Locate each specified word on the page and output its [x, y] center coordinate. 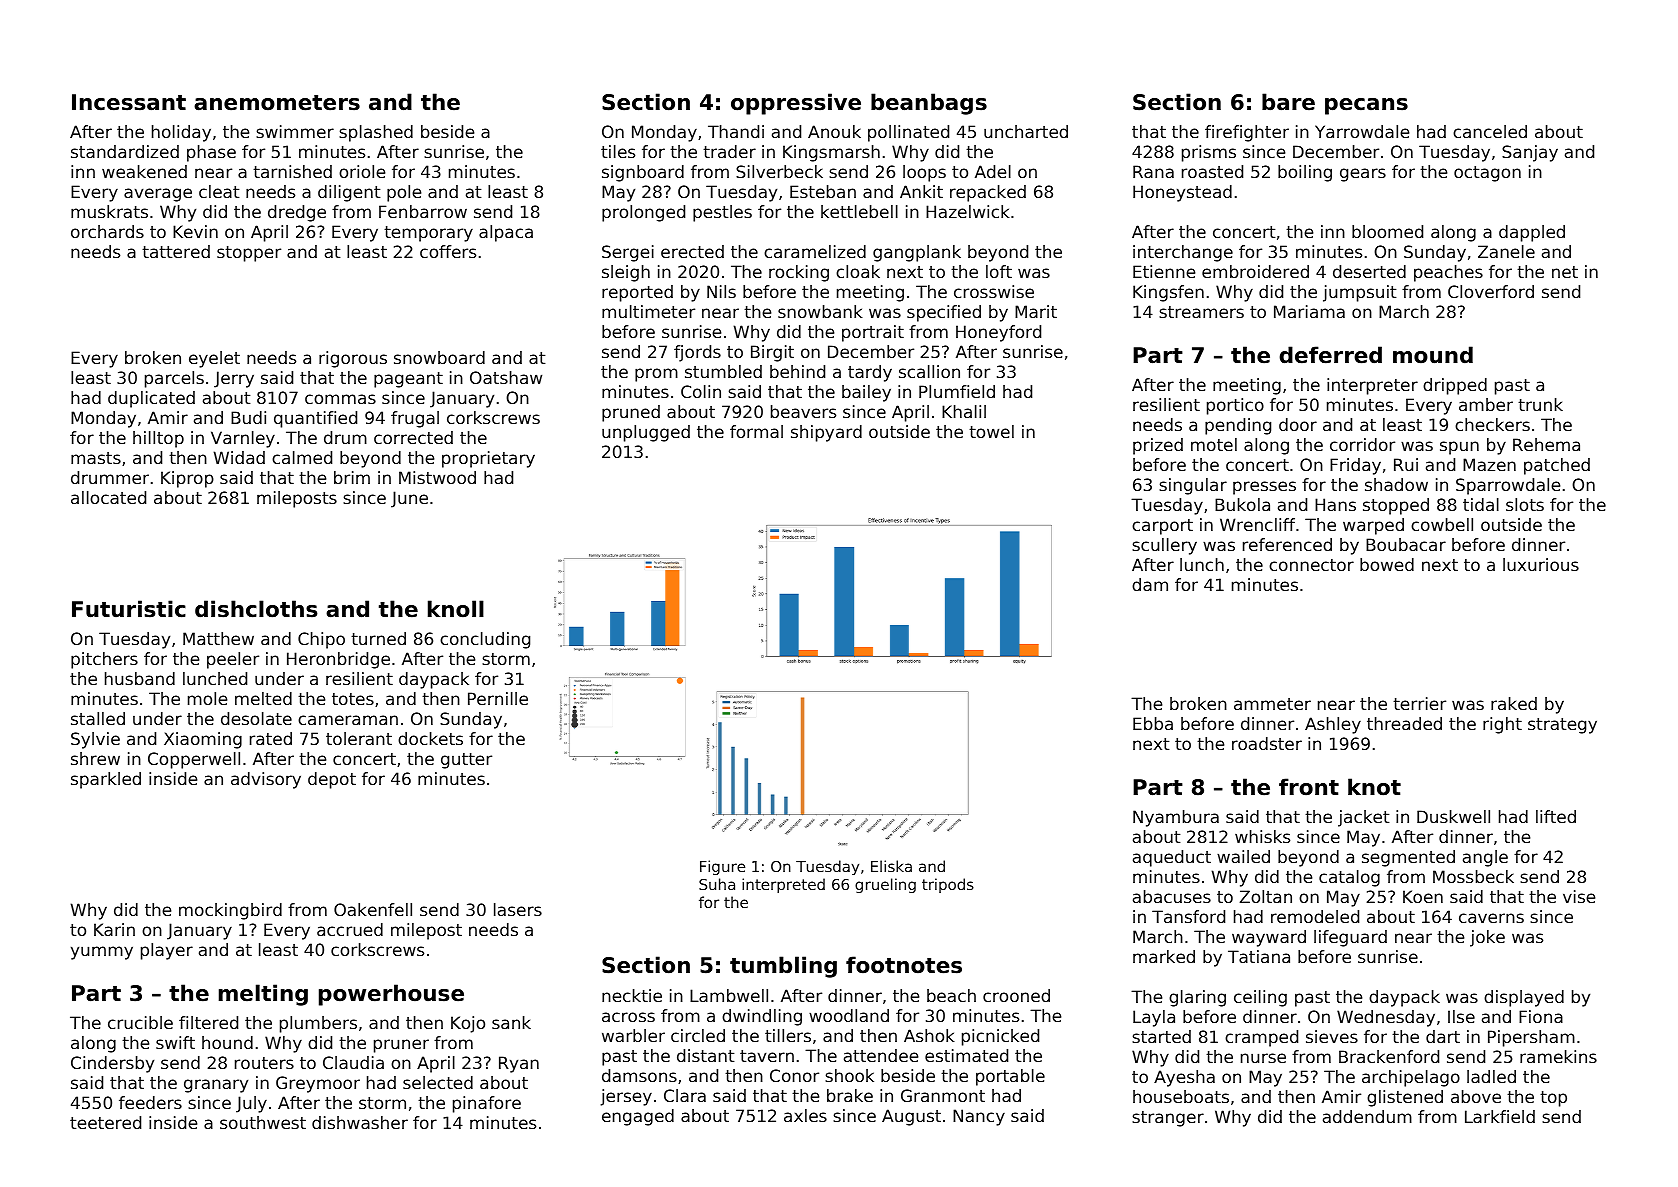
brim [352, 477]
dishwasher [360, 1122]
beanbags [929, 104]
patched [1557, 466]
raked [1514, 703]
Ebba [1153, 723]
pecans [1366, 106]
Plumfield [957, 391]
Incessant [129, 102]
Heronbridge [338, 660]
